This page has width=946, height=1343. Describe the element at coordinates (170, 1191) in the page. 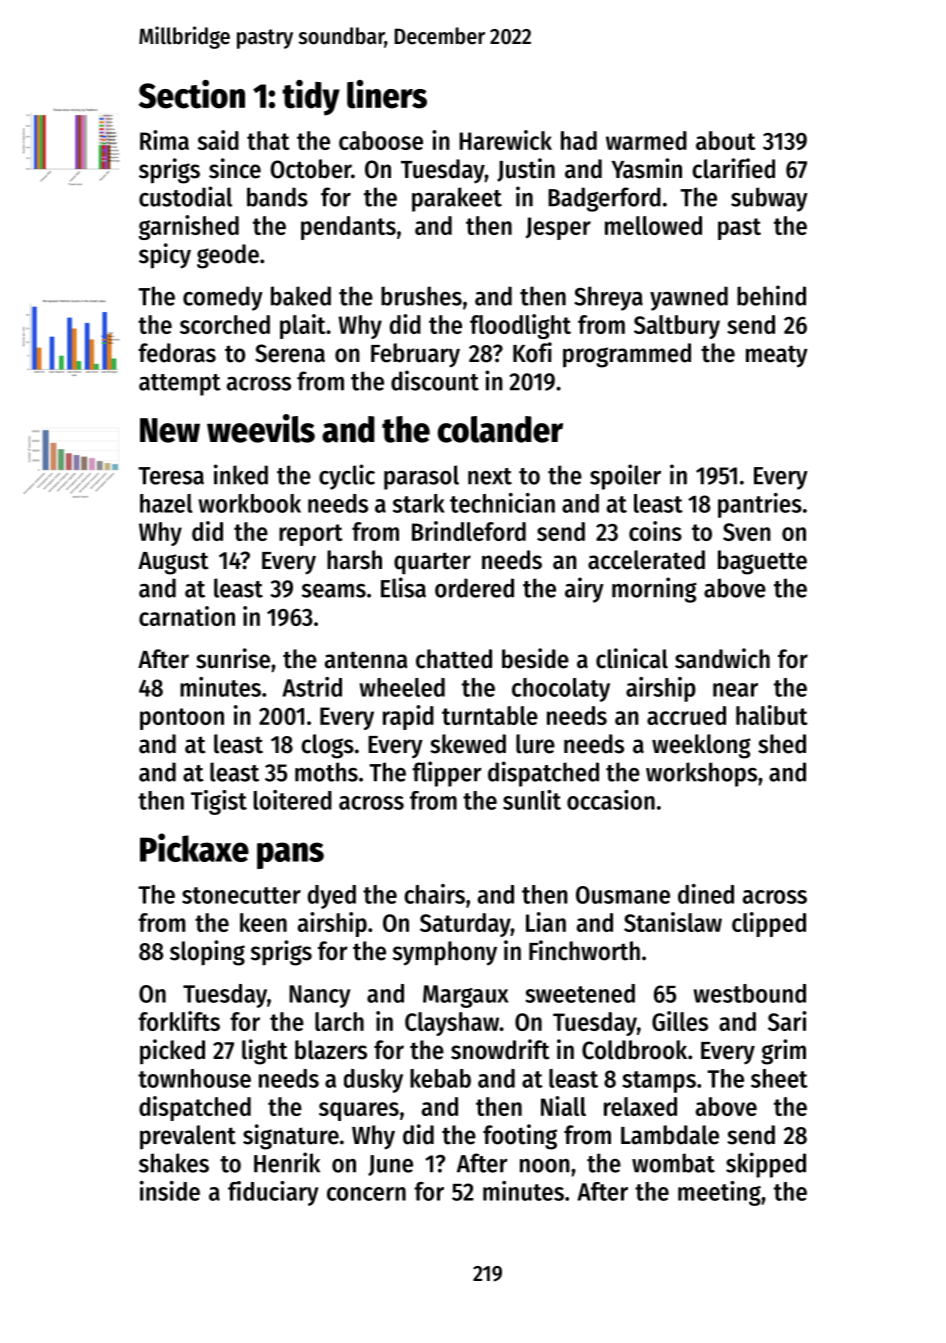

I see `inside` at that location.
